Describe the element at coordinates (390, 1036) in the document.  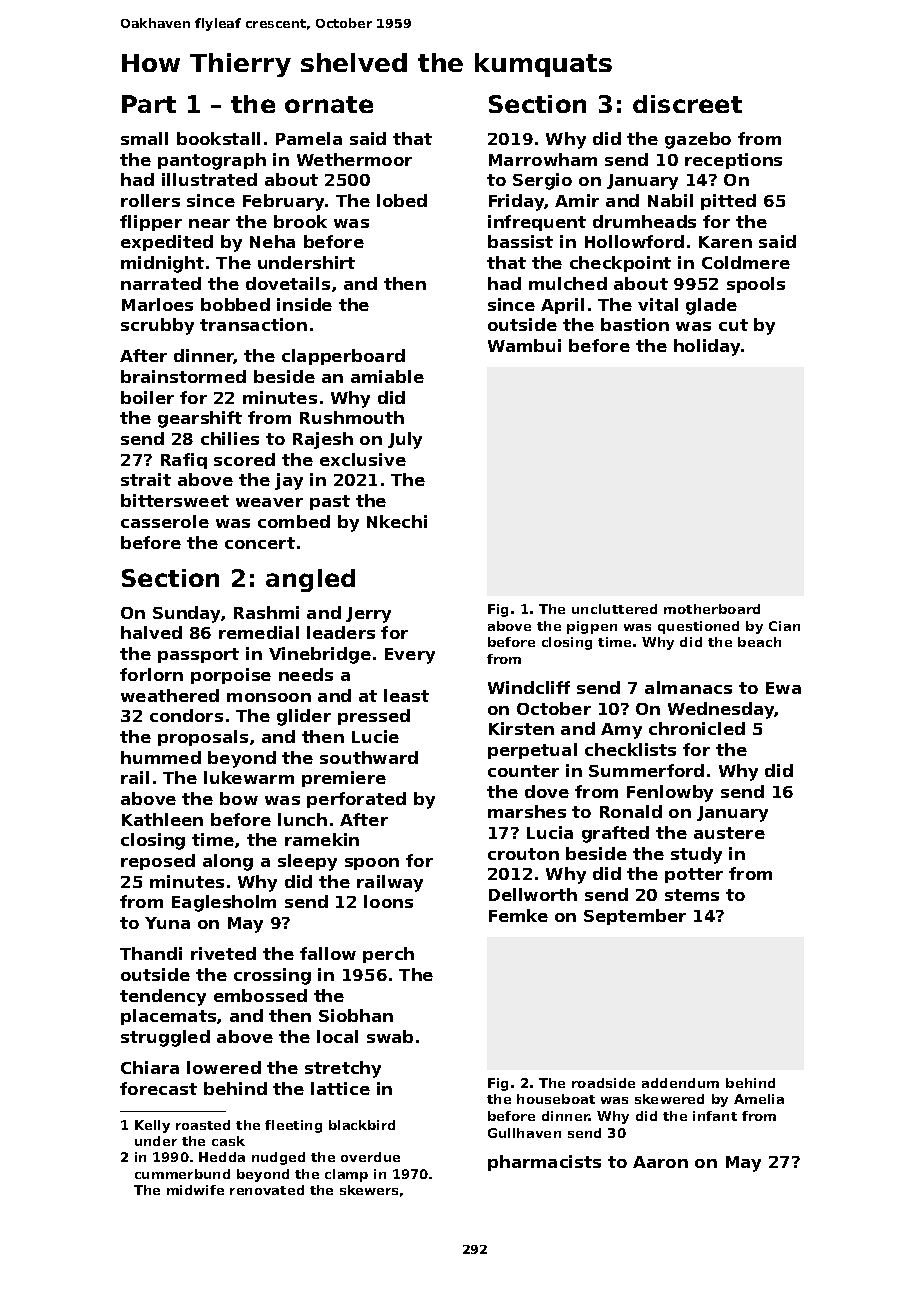
I see `swab` at that location.
